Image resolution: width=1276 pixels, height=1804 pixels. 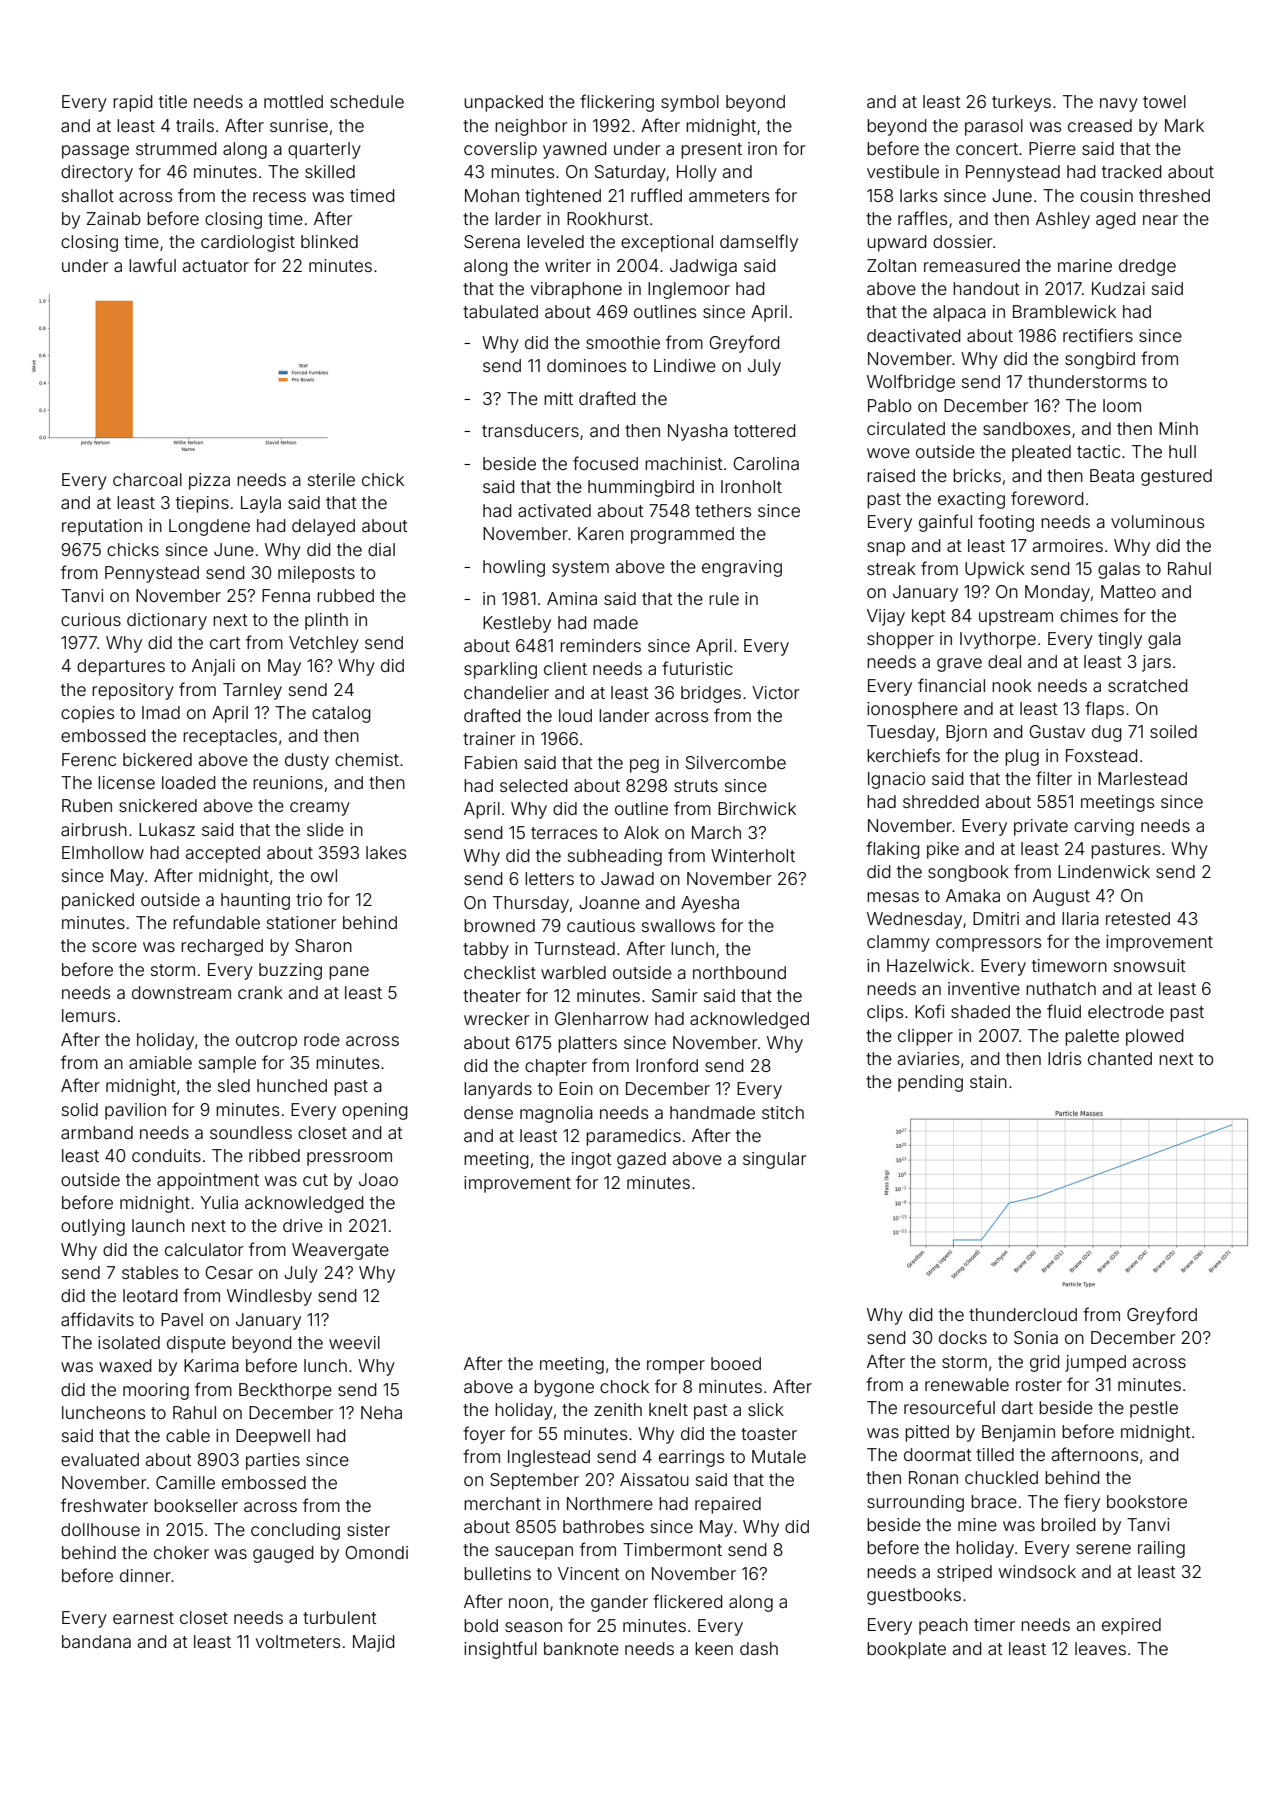 What do you see at coordinates (320, 809) in the screenshot?
I see `creamy` at bounding box center [320, 809].
